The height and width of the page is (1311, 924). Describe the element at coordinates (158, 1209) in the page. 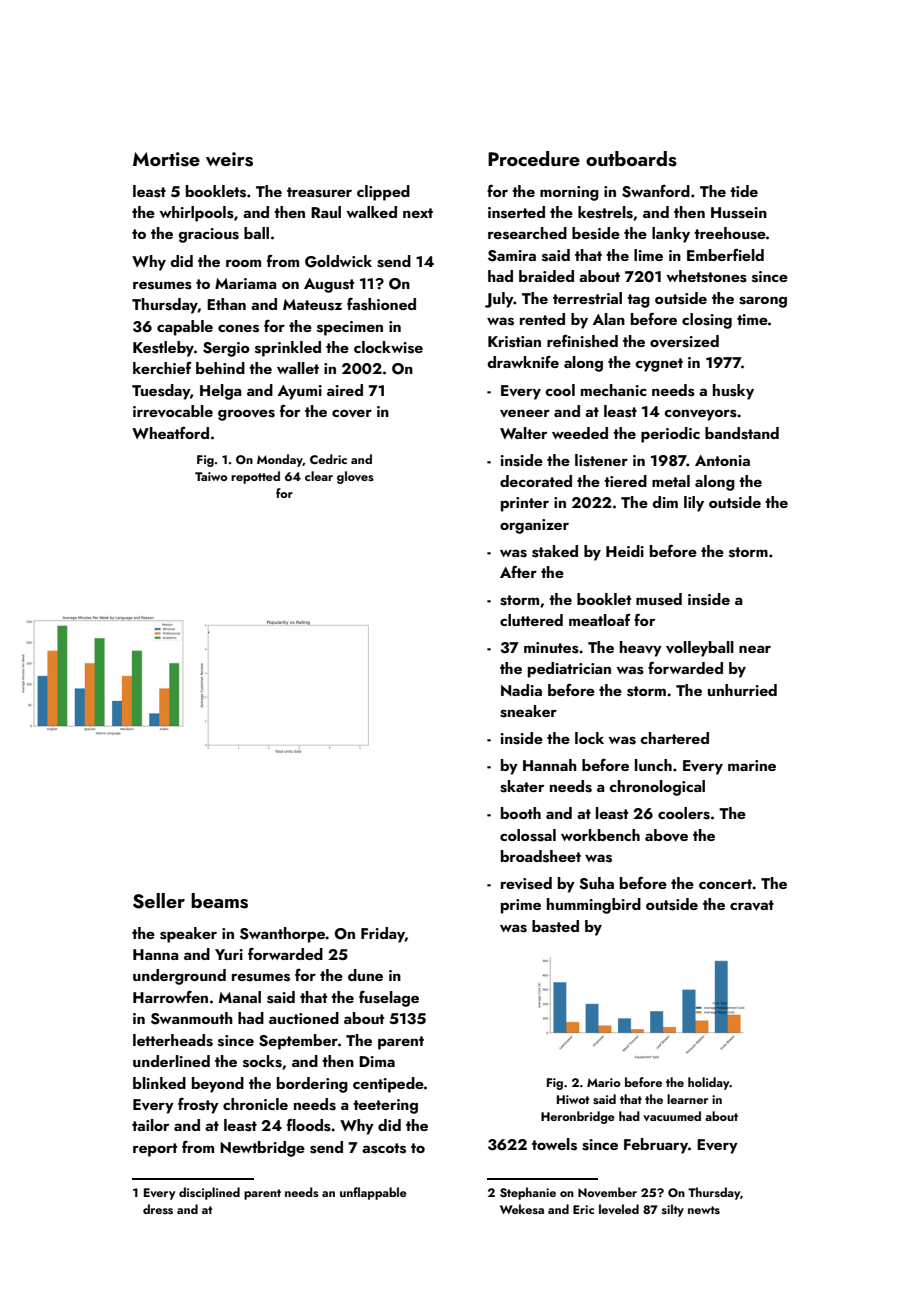

I see `dress` at that location.
